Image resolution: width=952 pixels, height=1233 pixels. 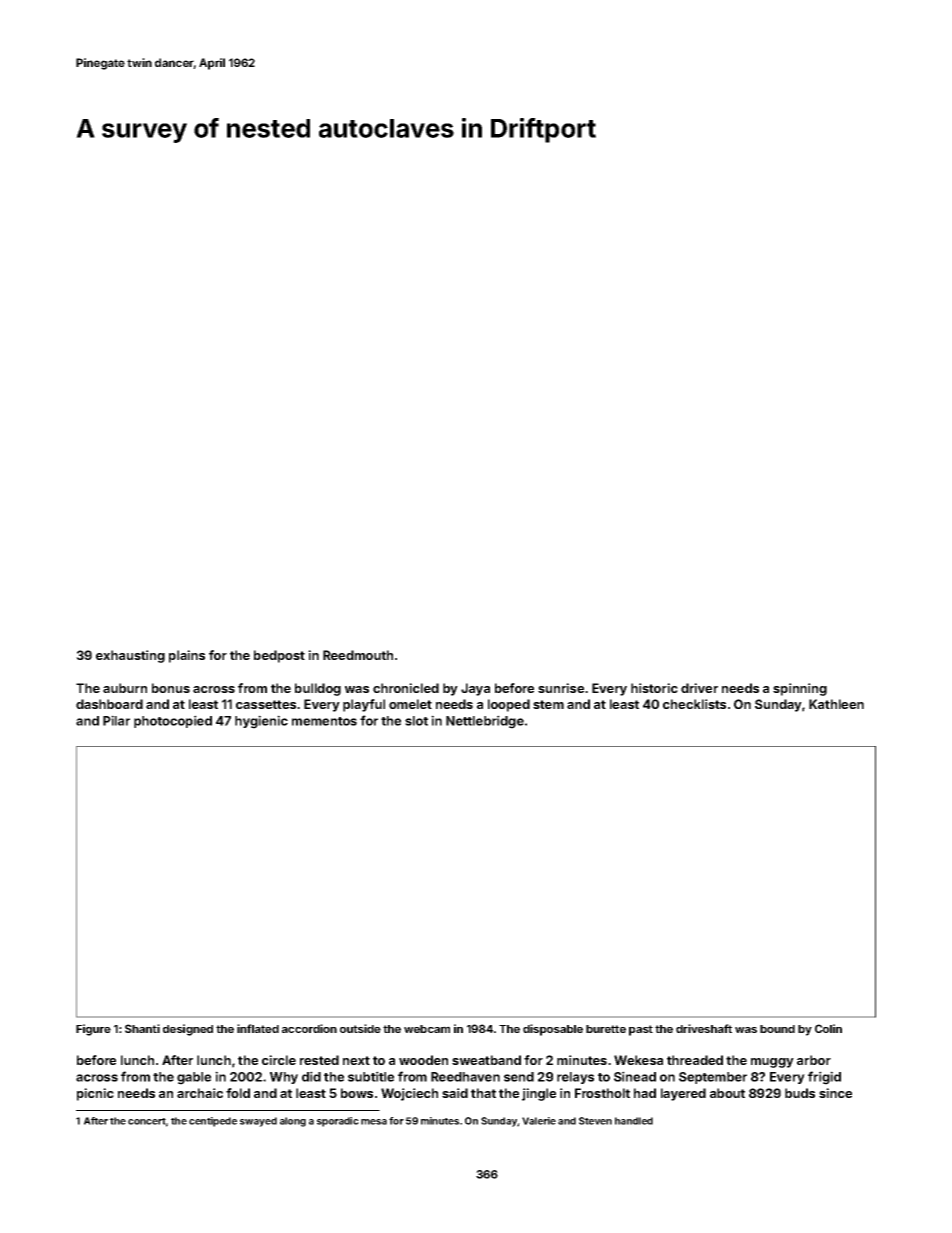 I want to click on Nettlebridge, so click(x=485, y=722).
